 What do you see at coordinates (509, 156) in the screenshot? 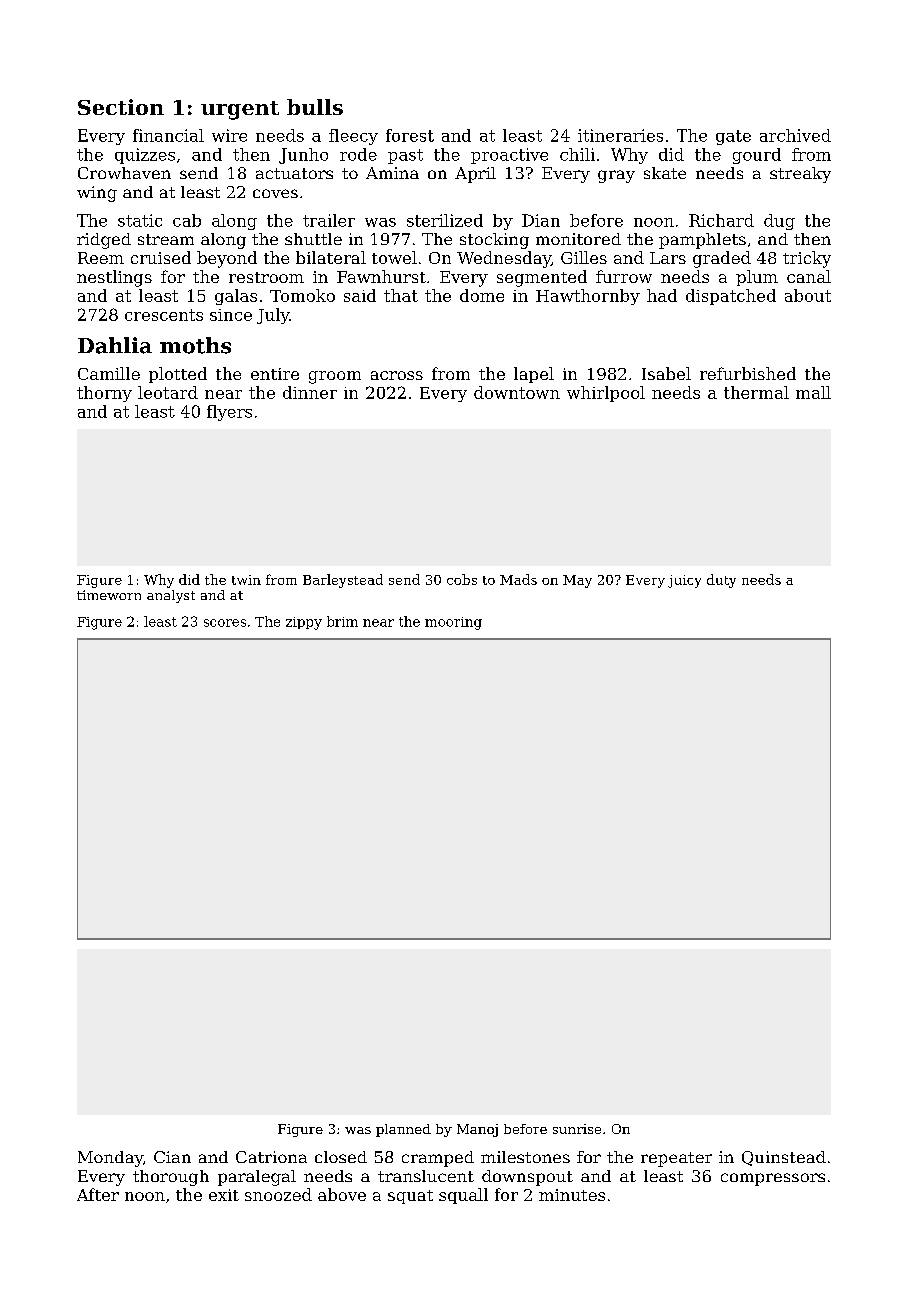
I see `proactive` at bounding box center [509, 156].
